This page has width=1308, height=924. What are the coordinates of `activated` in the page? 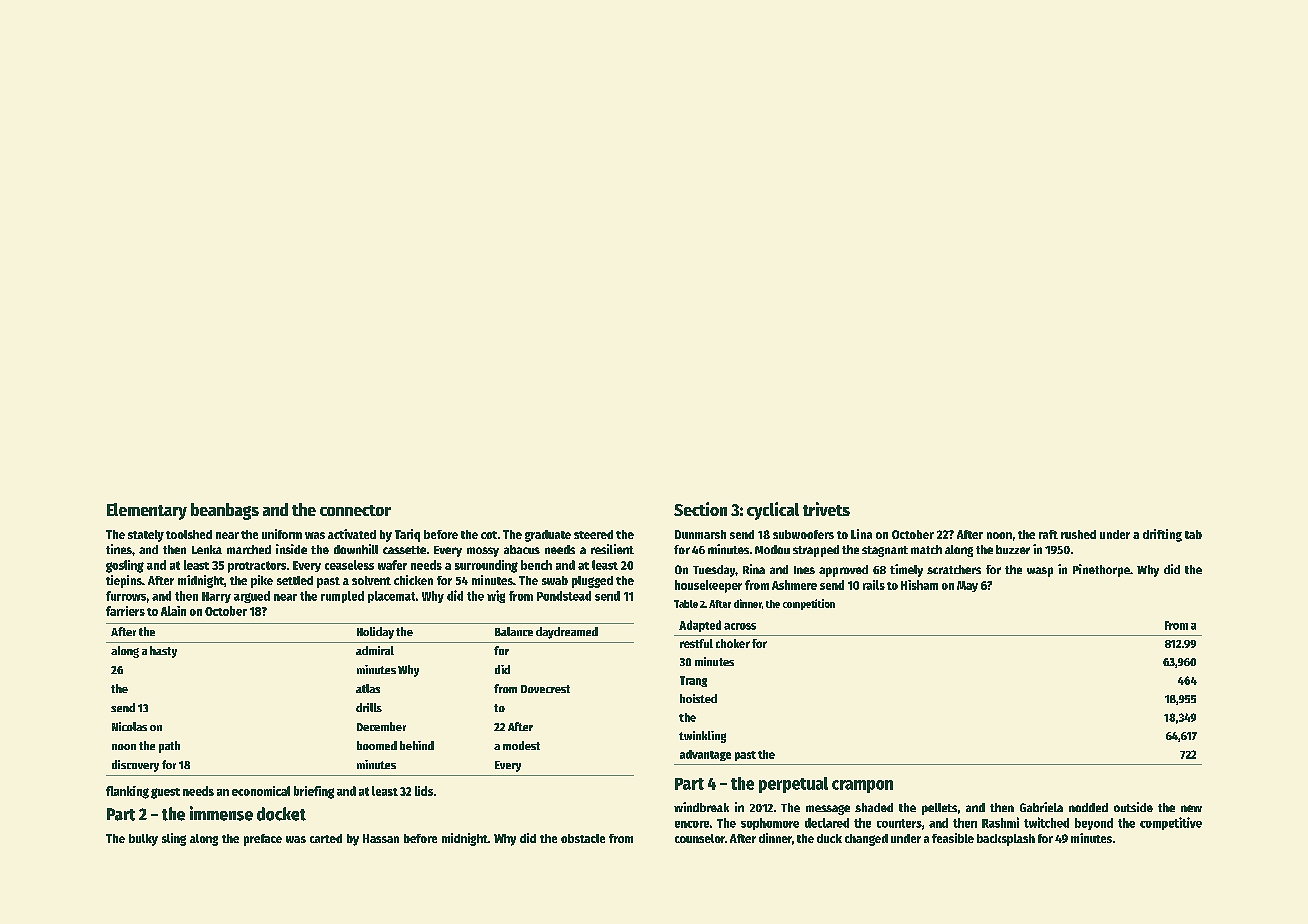 It's located at (352, 534).
